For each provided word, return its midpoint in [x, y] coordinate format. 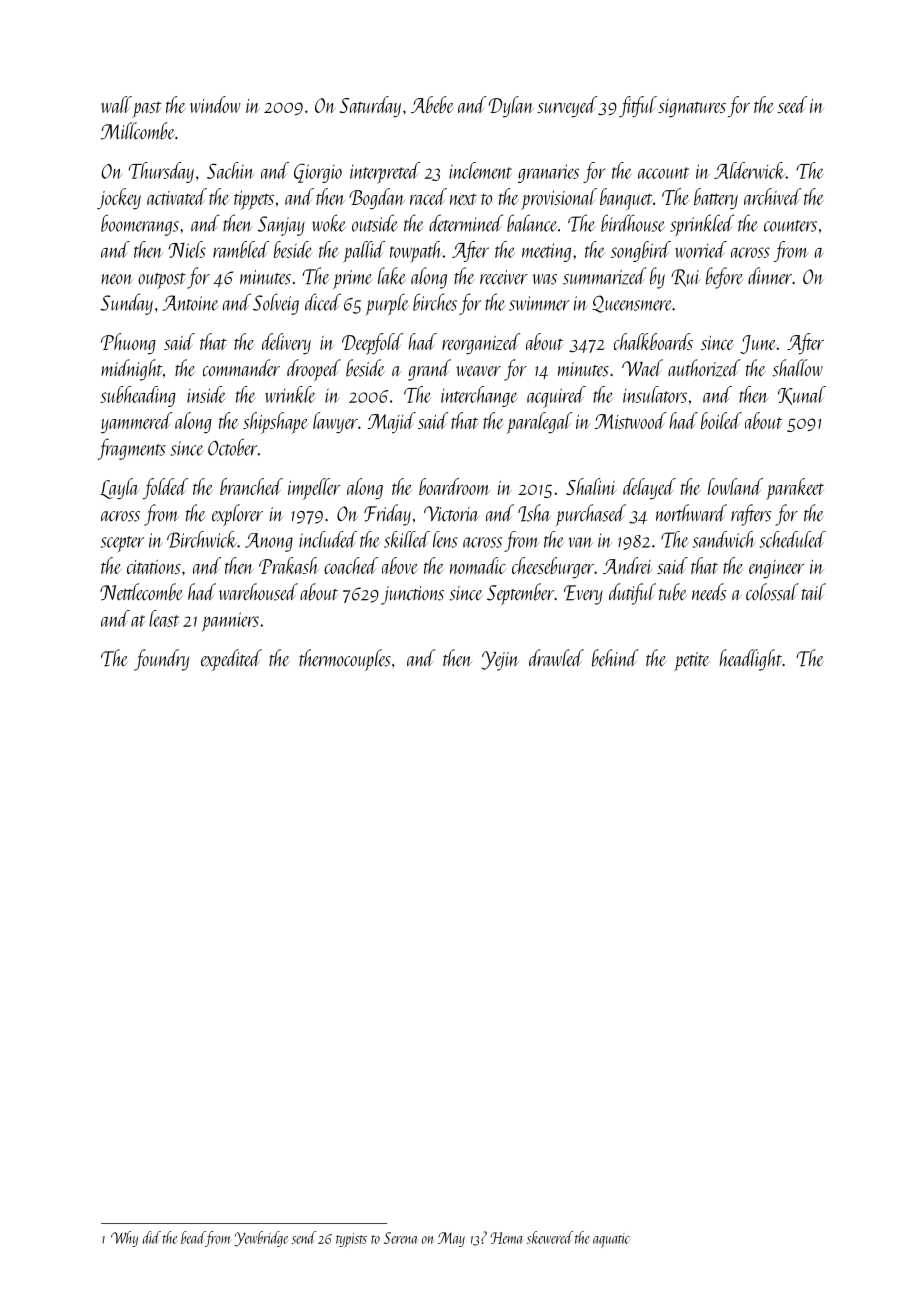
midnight [132, 370]
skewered [550, 1237]
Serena [401, 1238]
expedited [231, 660]
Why [124, 1239]
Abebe [432, 104]
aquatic [611, 1240]
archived [773, 196]
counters [790, 226]
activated [177, 196]
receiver [504, 277]
